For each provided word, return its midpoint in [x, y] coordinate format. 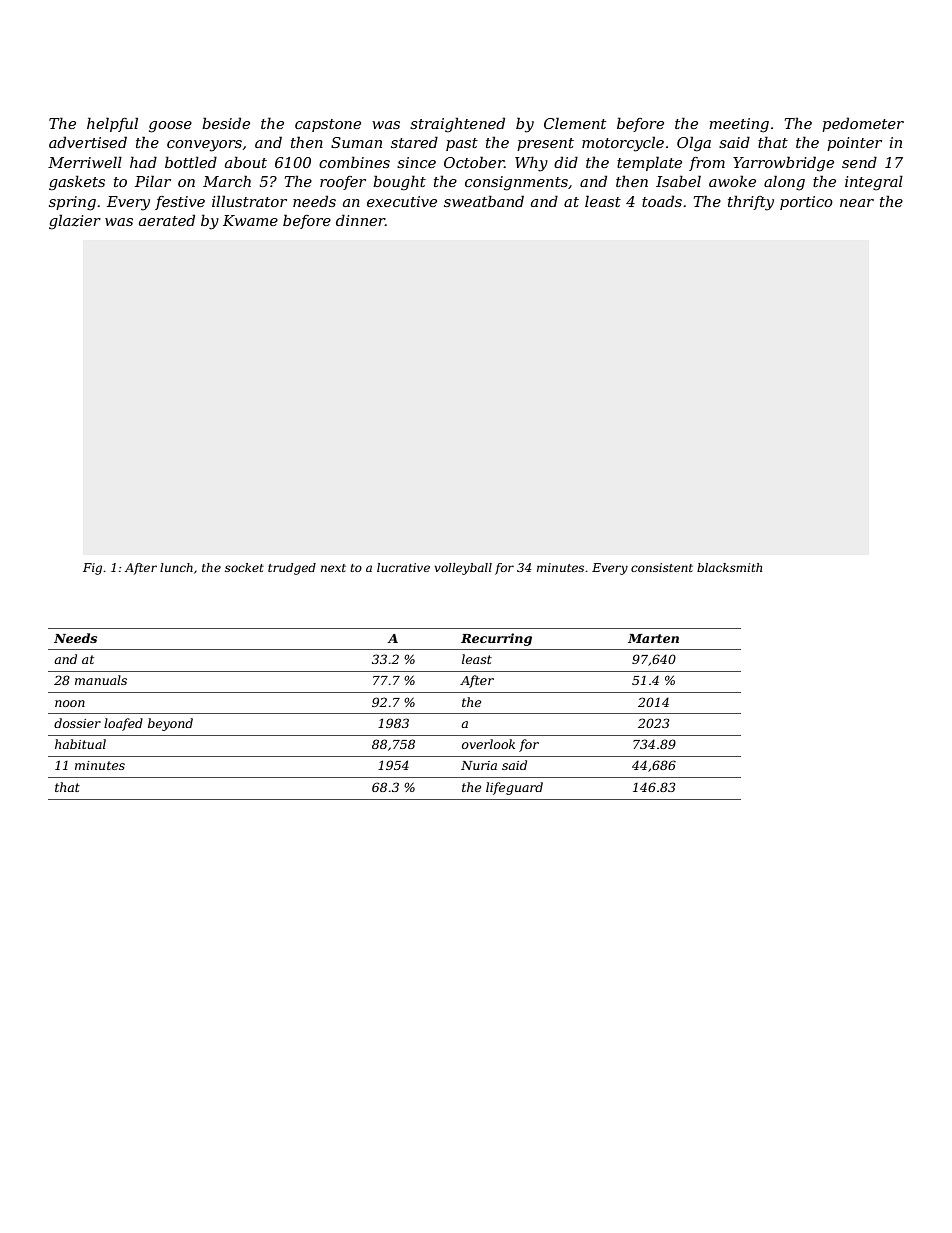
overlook [488, 744]
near [857, 203]
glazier [75, 222]
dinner [360, 220]
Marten [653, 638]
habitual [80, 744]
